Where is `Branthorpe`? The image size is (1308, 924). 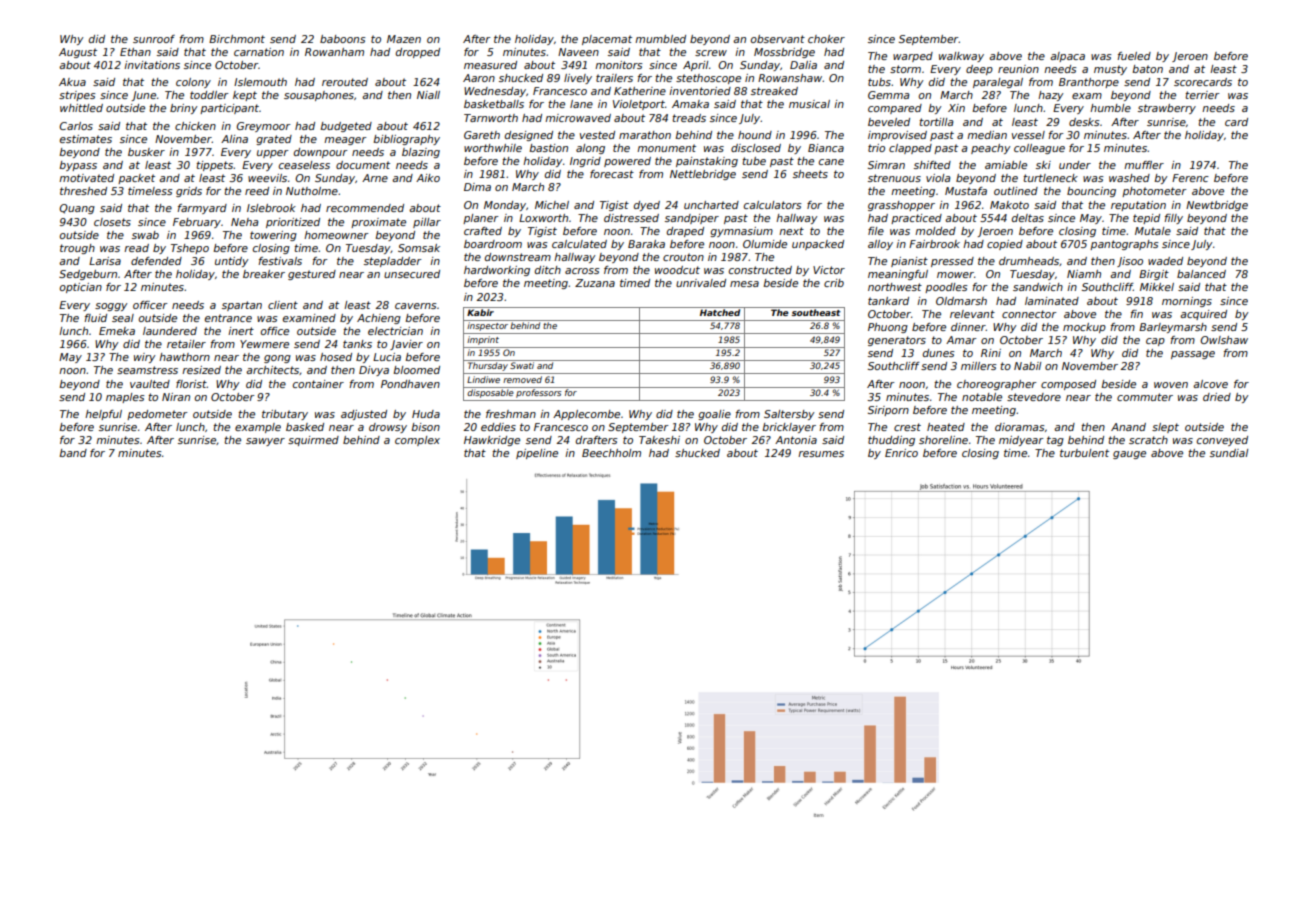
Branthorpe is located at coordinates (1089, 83).
